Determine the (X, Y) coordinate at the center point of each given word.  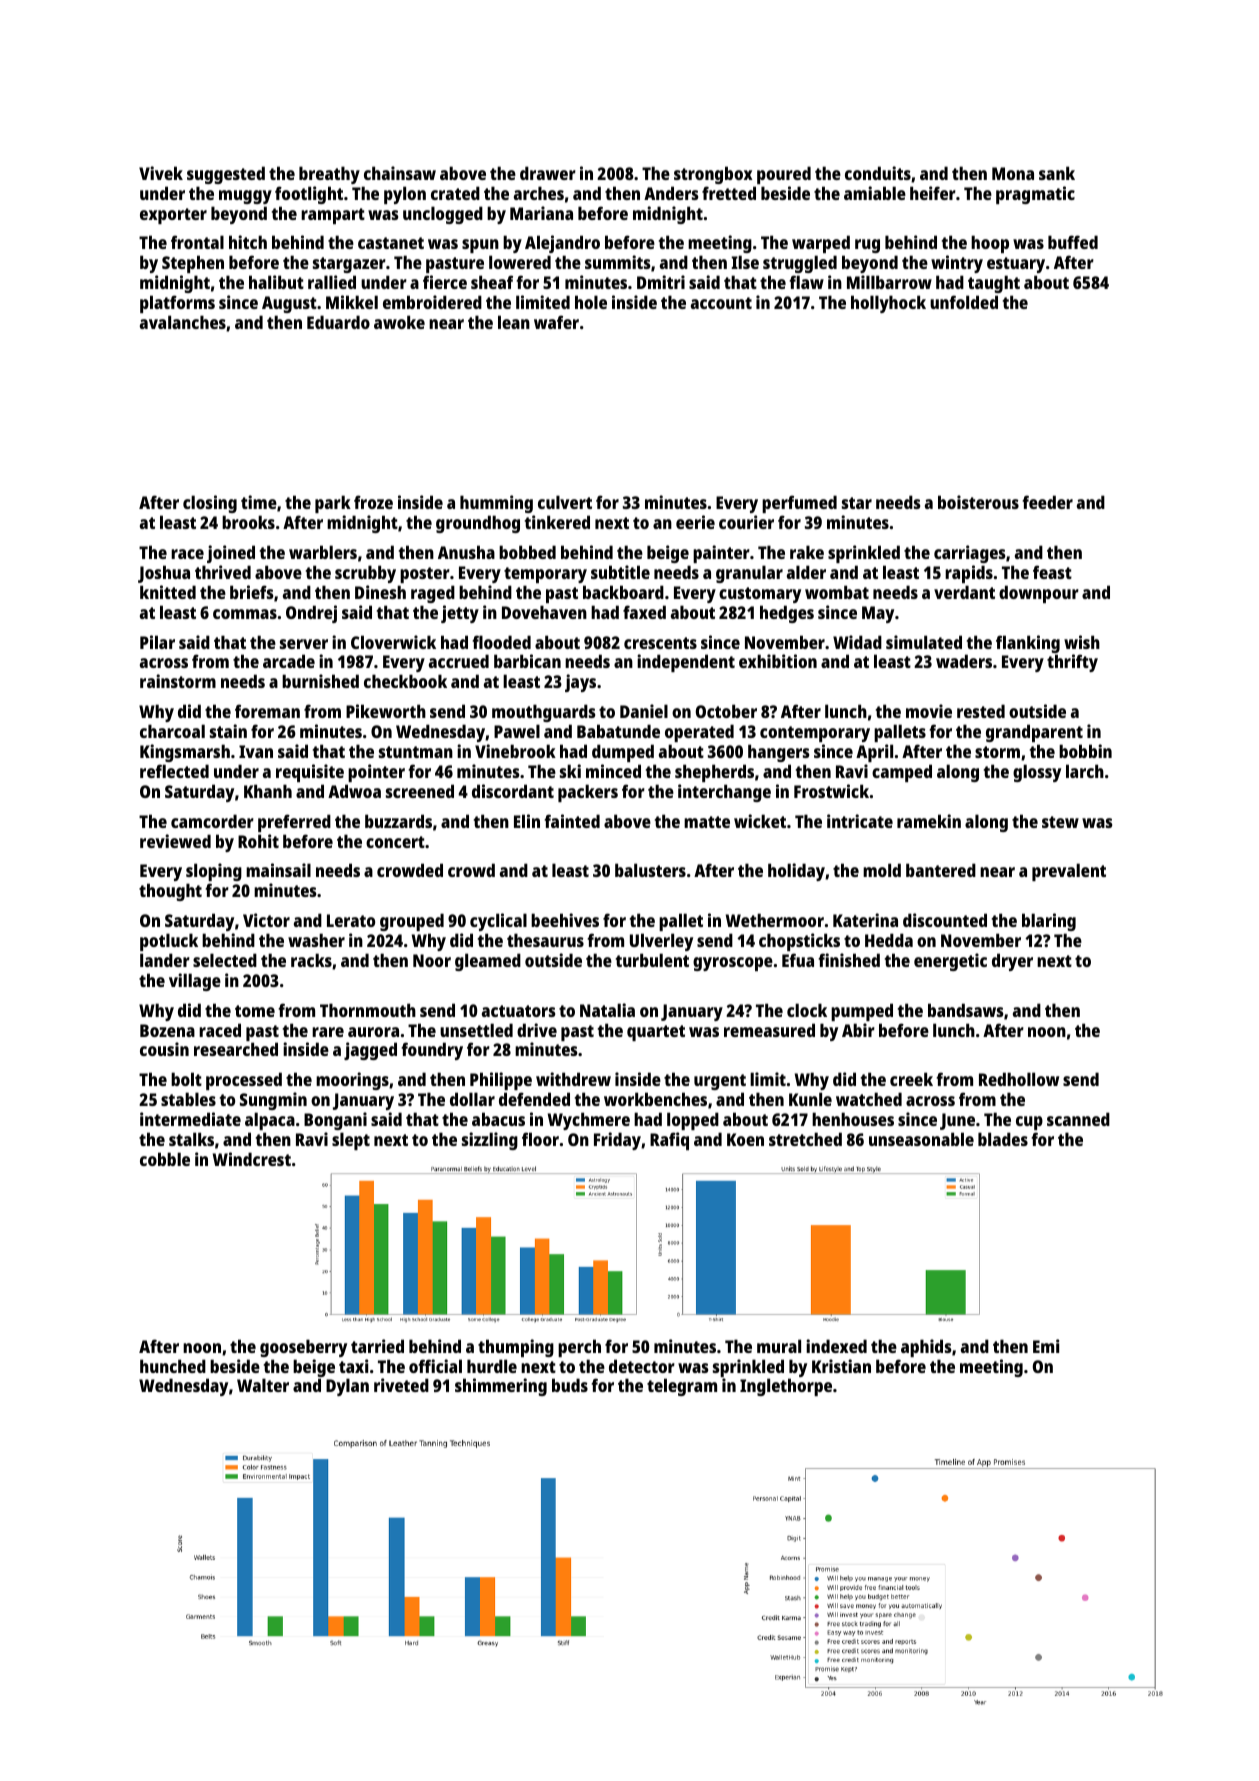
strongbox (713, 175)
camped (902, 773)
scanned (1078, 1119)
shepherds (714, 773)
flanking (1028, 645)
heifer (933, 193)
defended (534, 1099)
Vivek (161, 173)
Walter (263, 1385)
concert (395, 842)
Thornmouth (368, 1010)
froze (373, 502)
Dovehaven (544, 612)
